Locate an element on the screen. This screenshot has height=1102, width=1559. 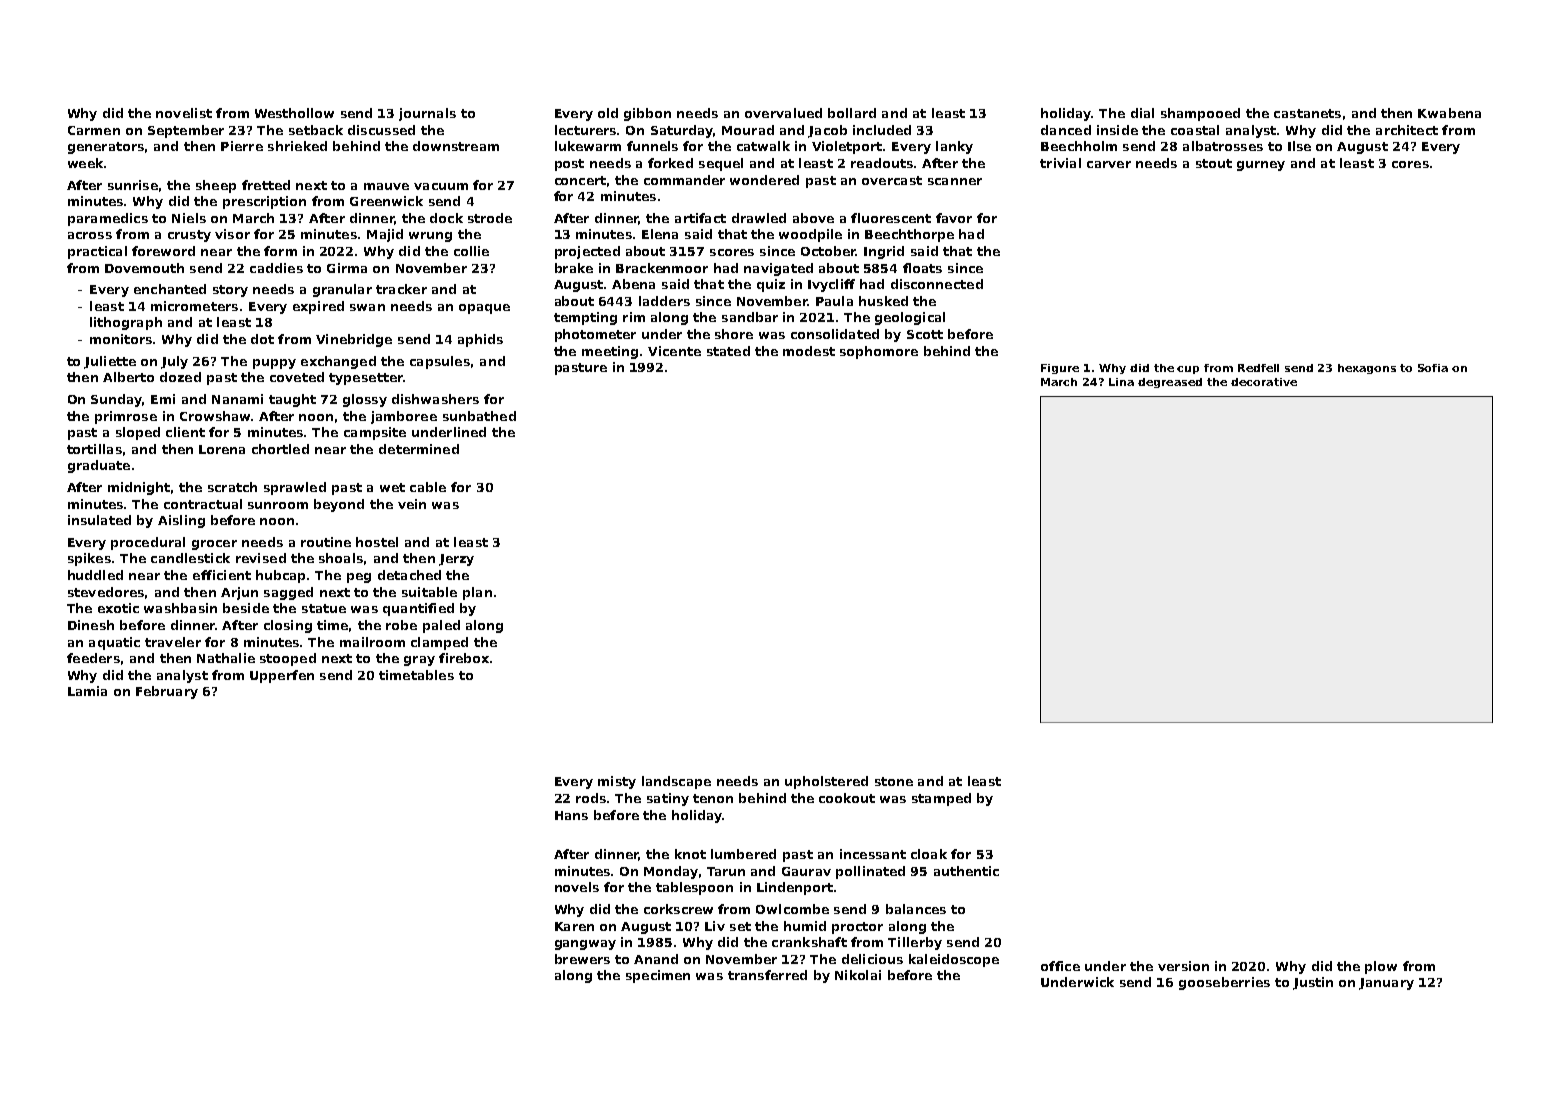
stone is located at coordinates (894, 781).
